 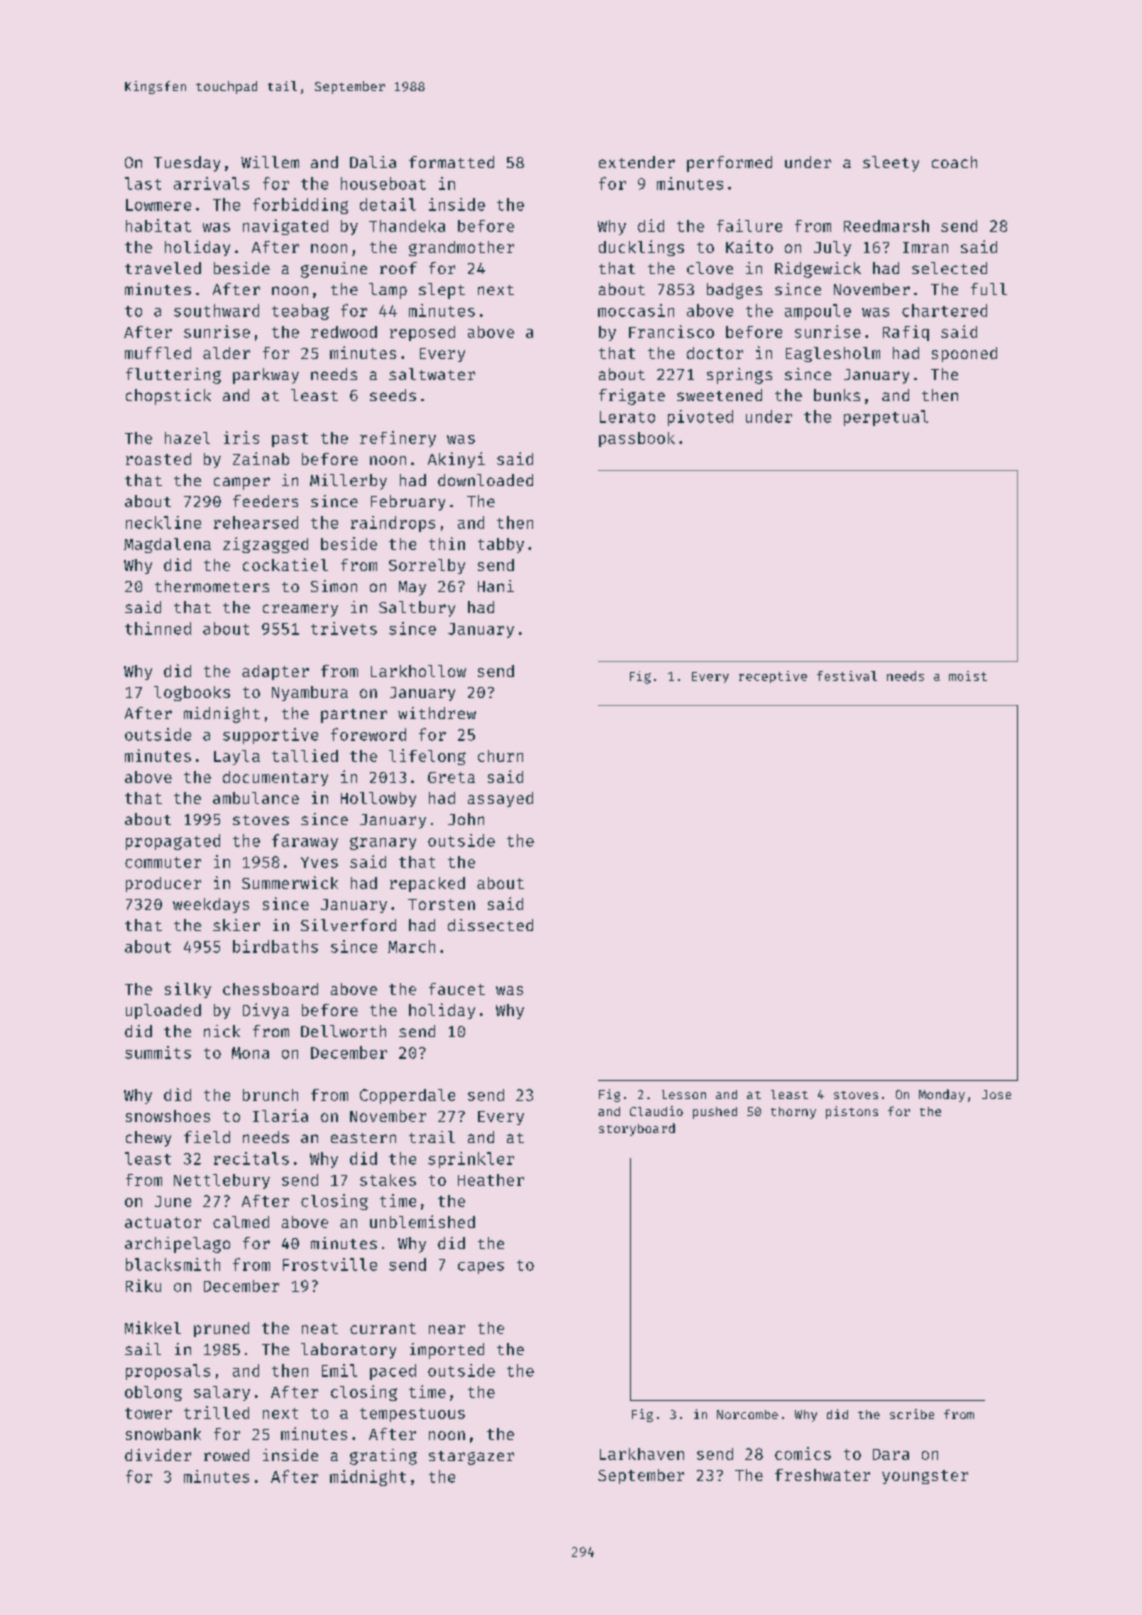 What do you see at coordinates (491, 1180) in the image?
I see `Heather` at bounding box center [491, 1180].
